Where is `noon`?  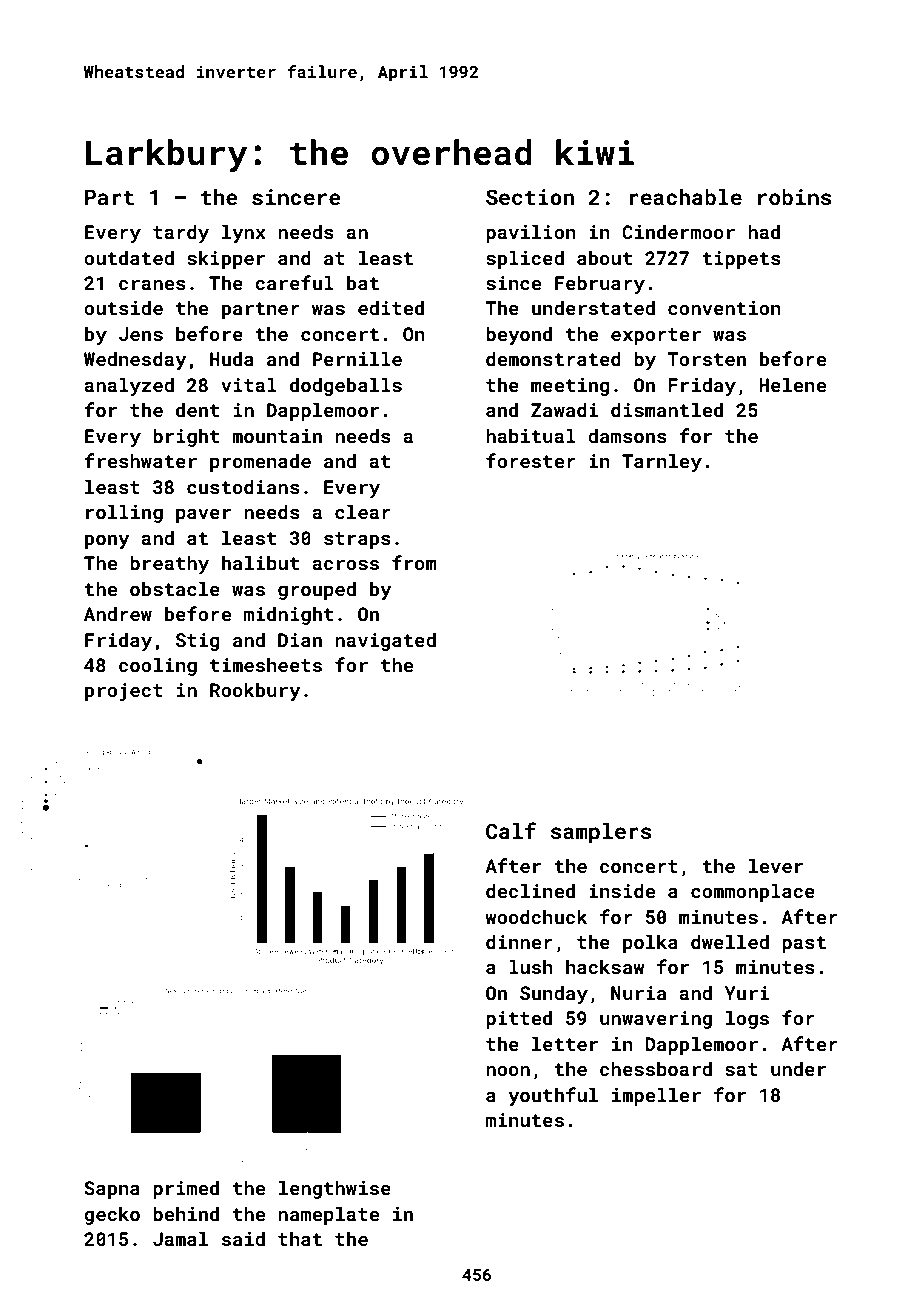
noon is located at coordinates (508, 1071).
